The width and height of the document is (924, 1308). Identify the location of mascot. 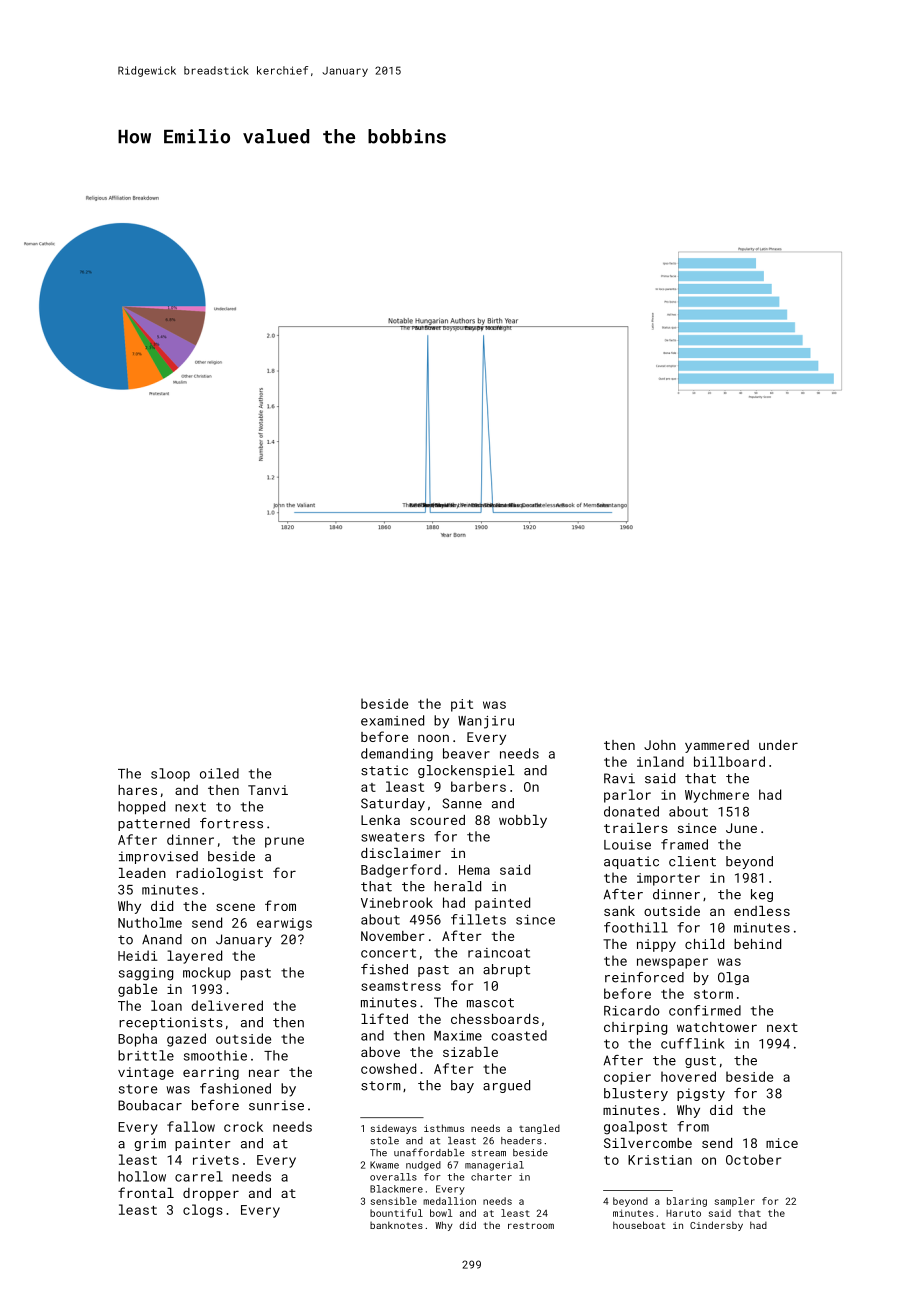
(490, 1003).
